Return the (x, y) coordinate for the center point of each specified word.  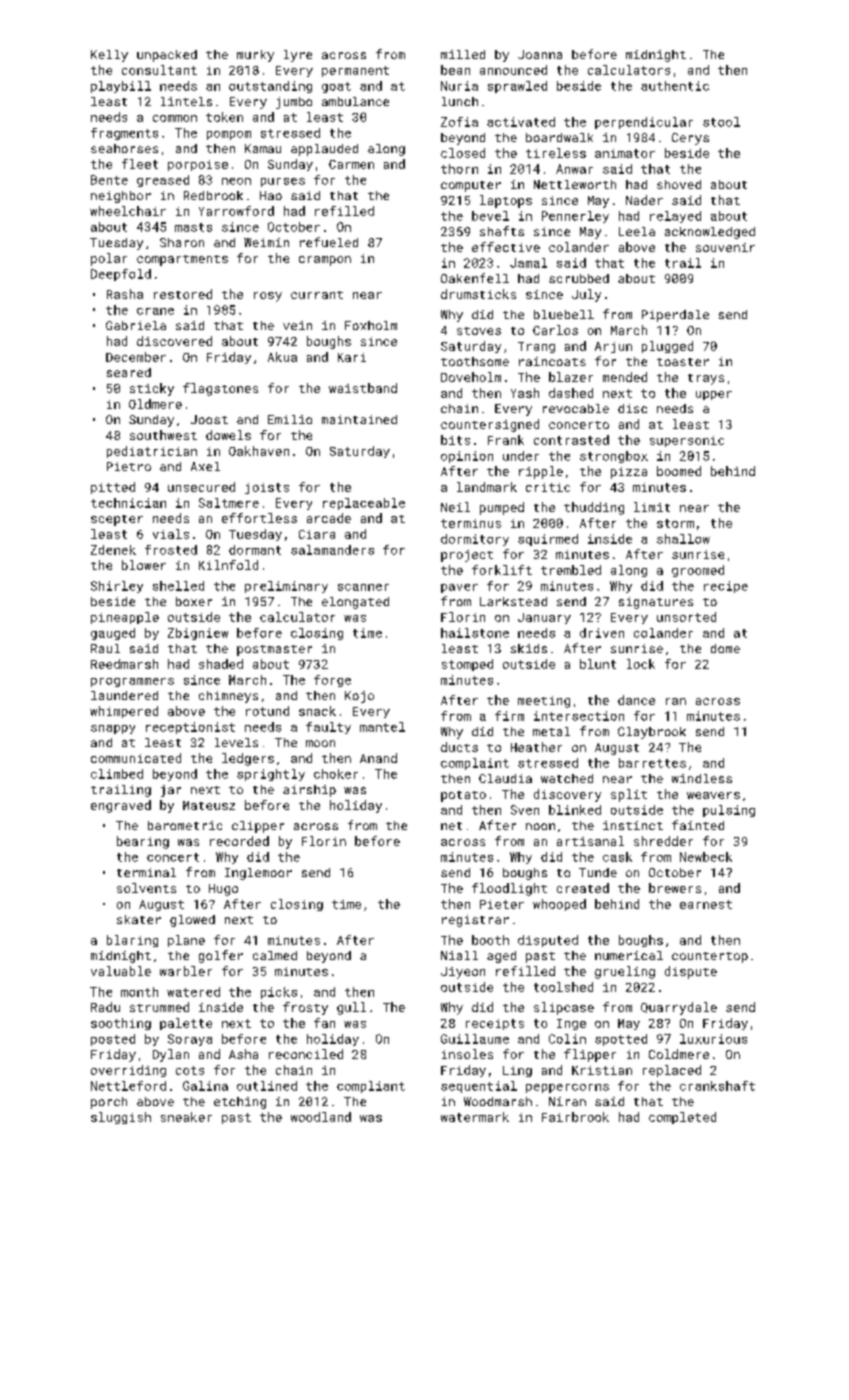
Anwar (574, 169)
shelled (178, 586)
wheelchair (128, 211)
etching (240, 1103)
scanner (363, 587)
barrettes (652, 763)
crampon (325, 261)
